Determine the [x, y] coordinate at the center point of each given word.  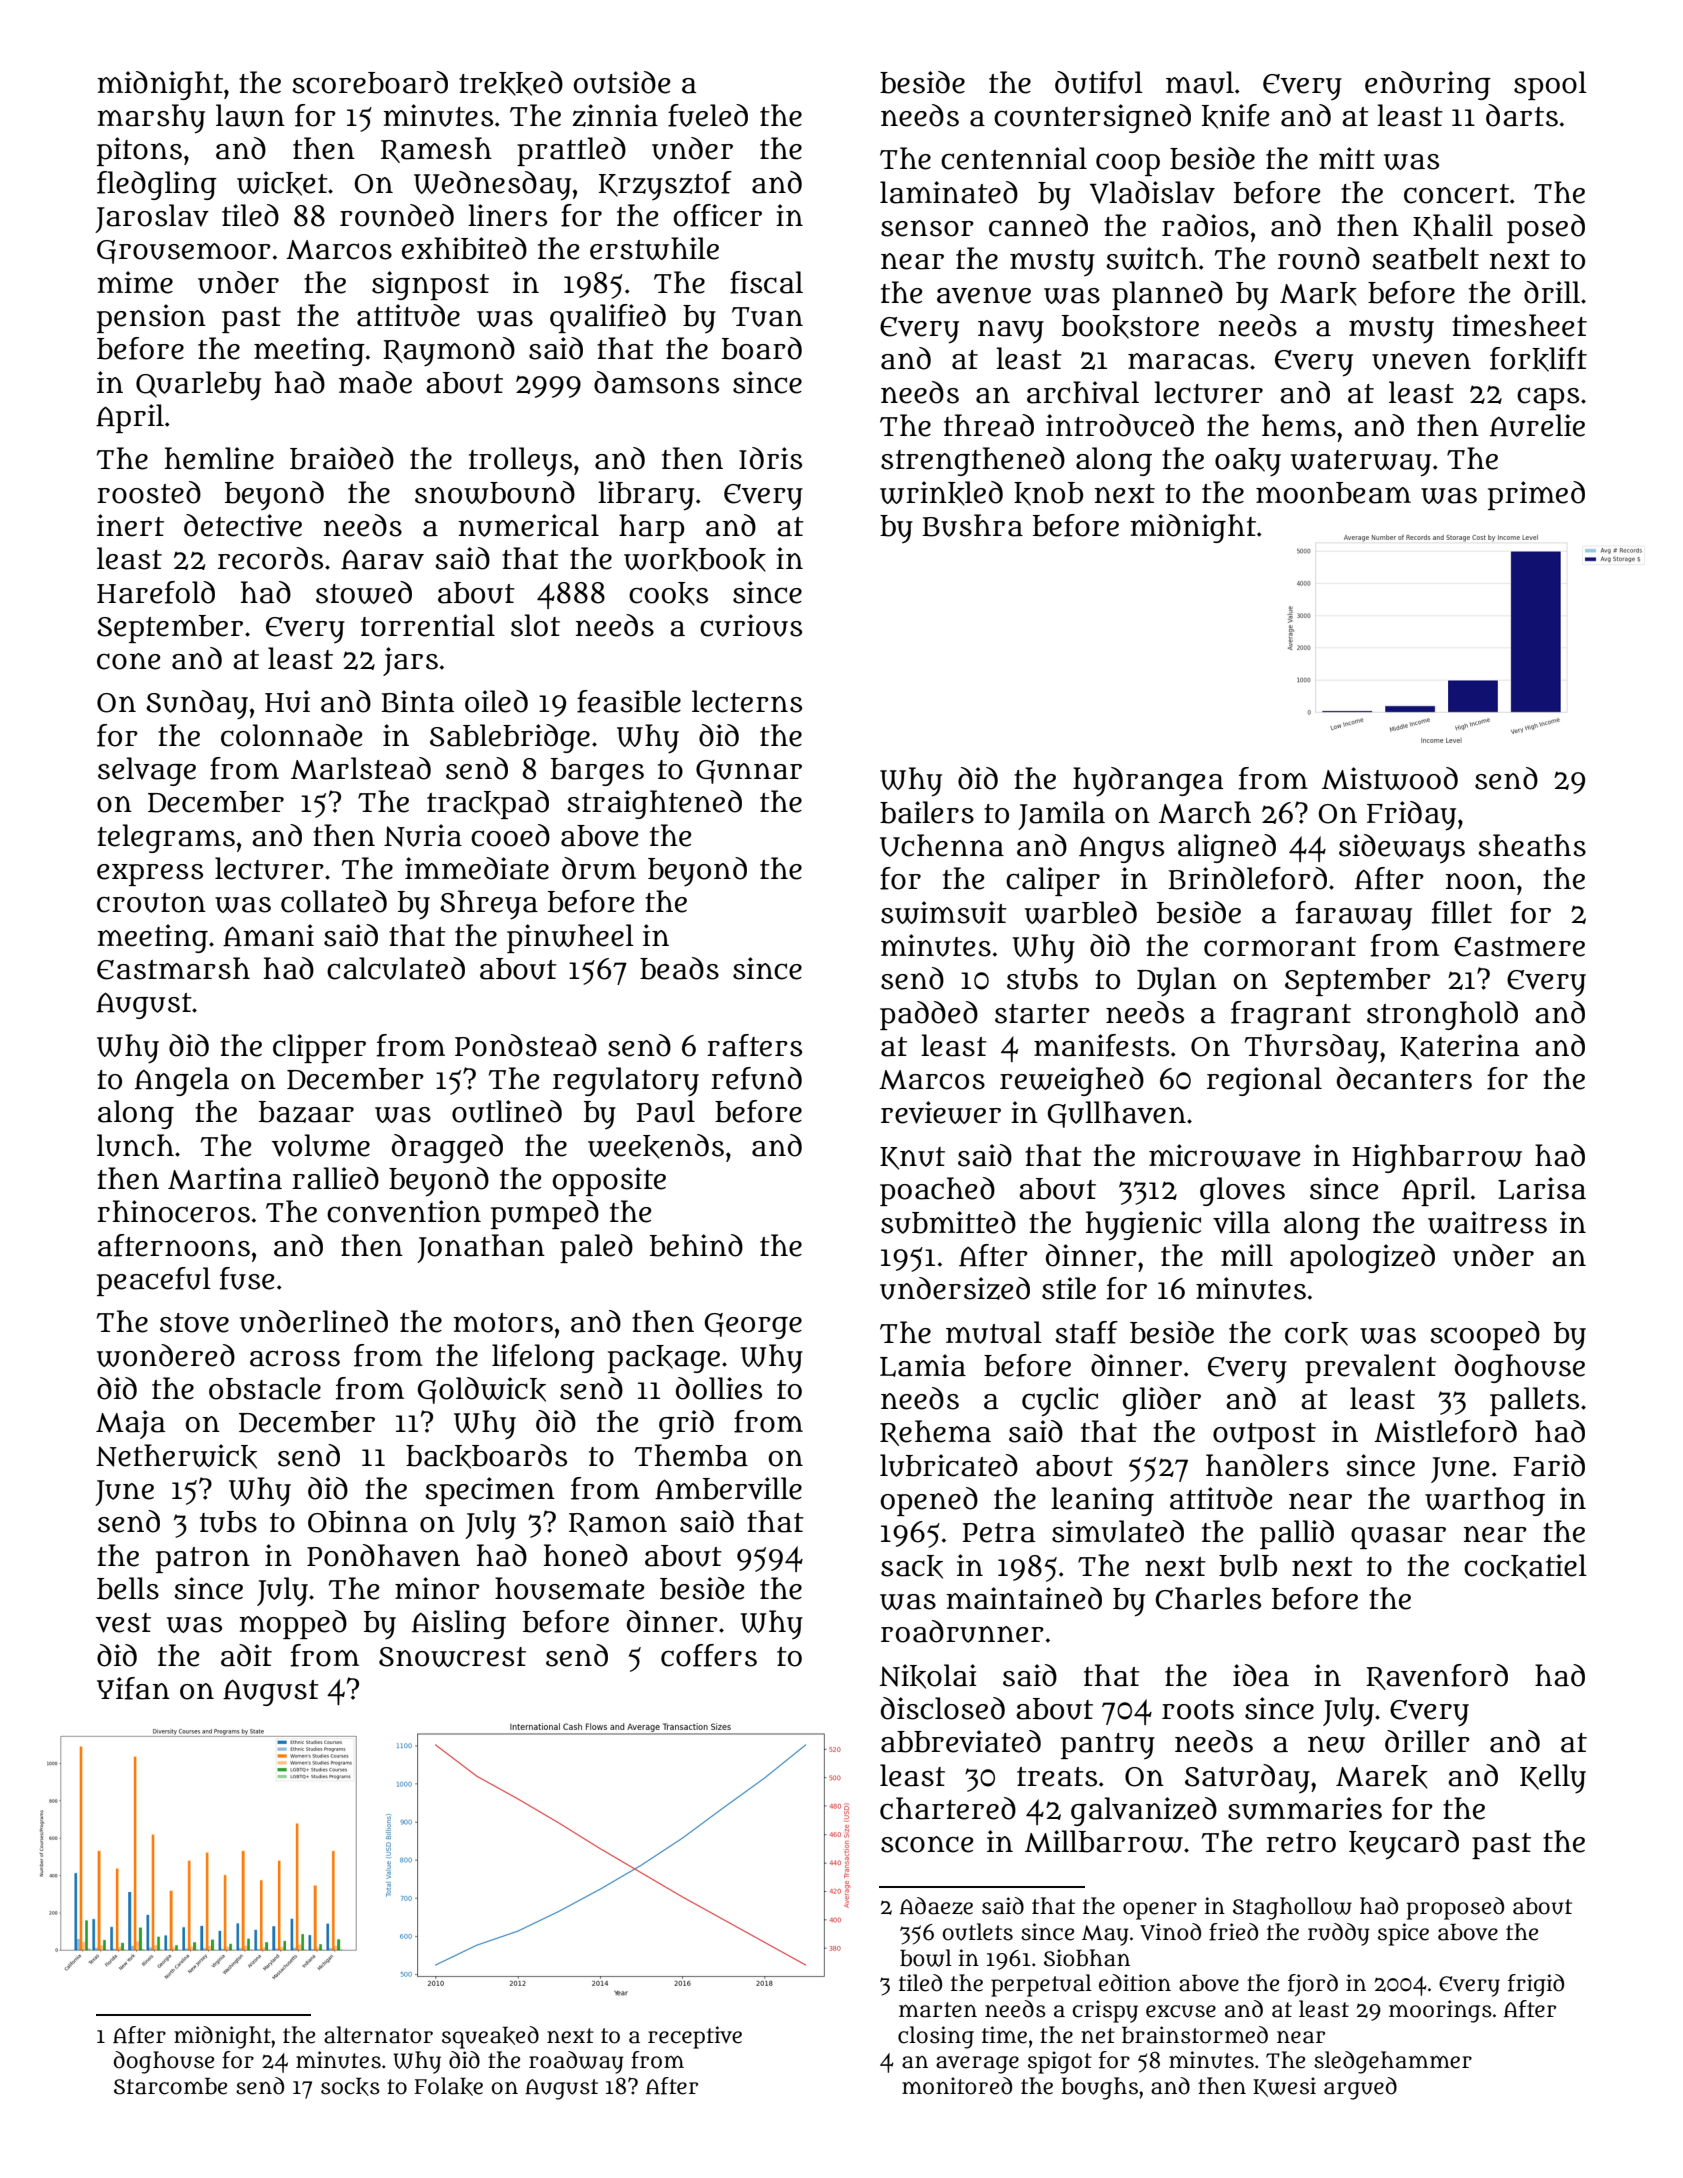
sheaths [1532, 845]
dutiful [1099, 82]
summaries [1305, 1808]
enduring [1428, 85]
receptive [695, 2037]
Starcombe [170, 2086]
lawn [250, 115]
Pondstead [526, 1045]
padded [929, 1015]
